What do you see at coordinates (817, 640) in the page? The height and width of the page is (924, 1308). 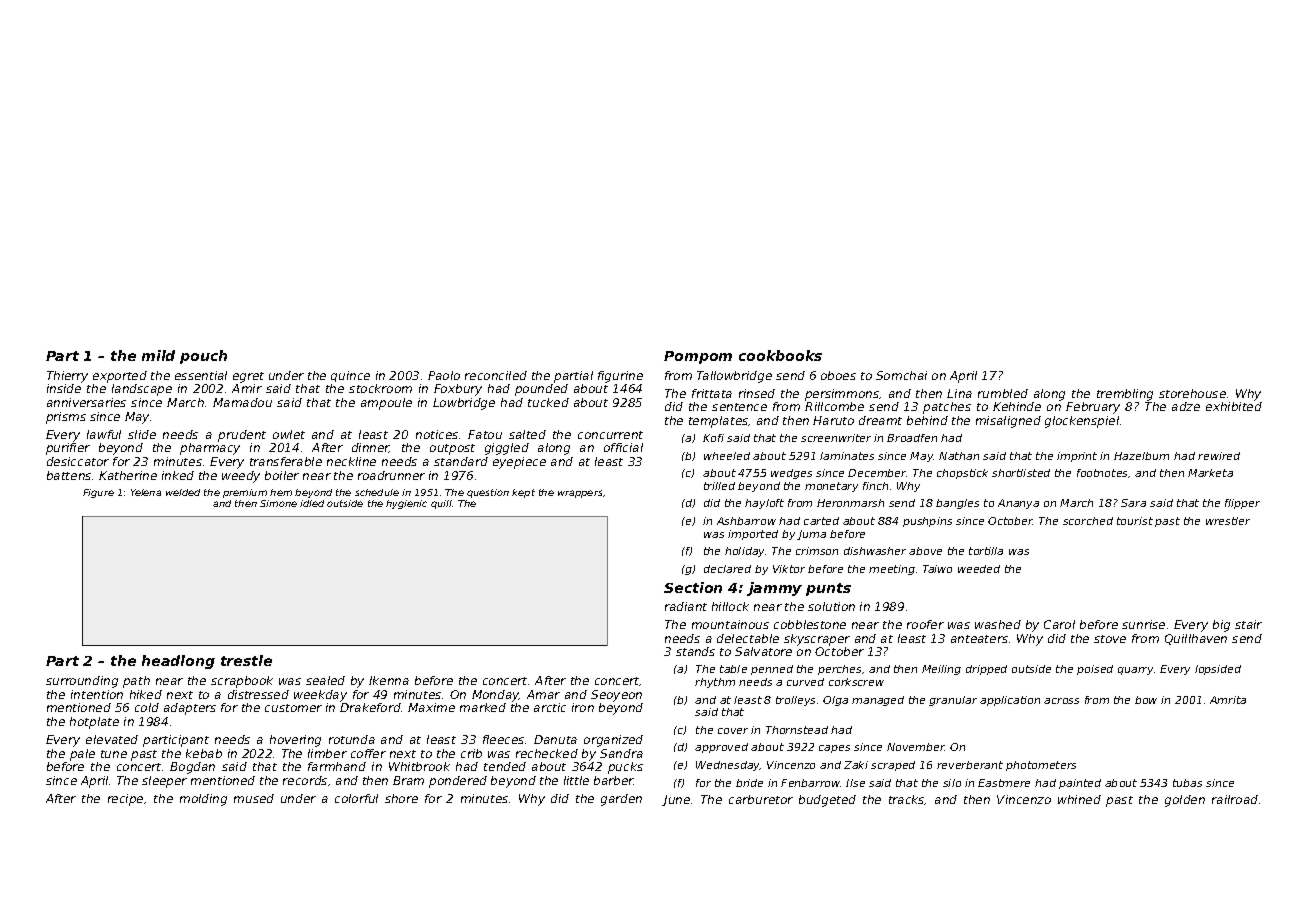 I see `skyscraper` at bounding box center [817, 640].
